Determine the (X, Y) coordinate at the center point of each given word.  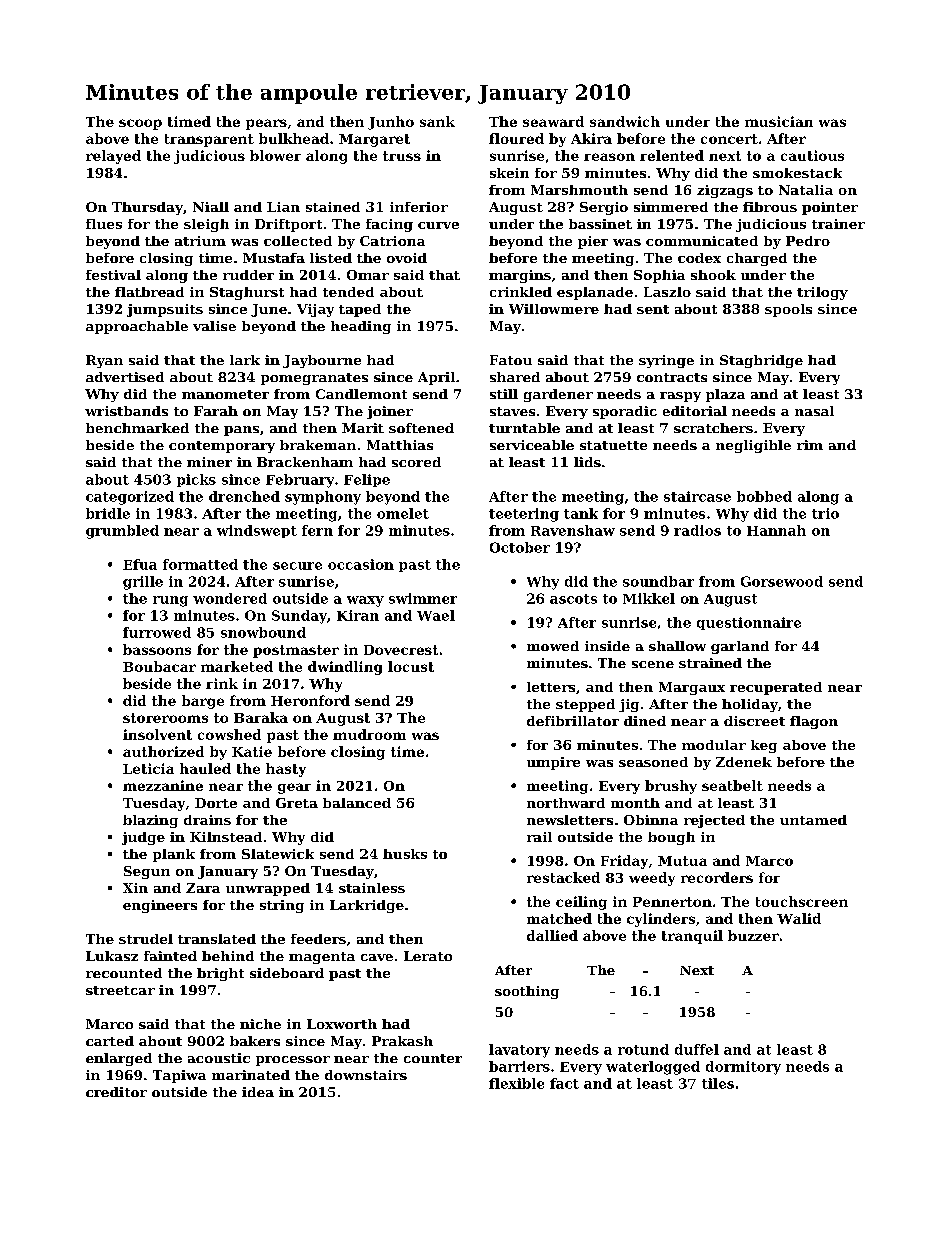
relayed (113, 157)
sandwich (625, 121)
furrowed (157, 632)
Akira (591, 138)
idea (258, 1092)
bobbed (764, 496)
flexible (516, 1083)
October (520, 547)
